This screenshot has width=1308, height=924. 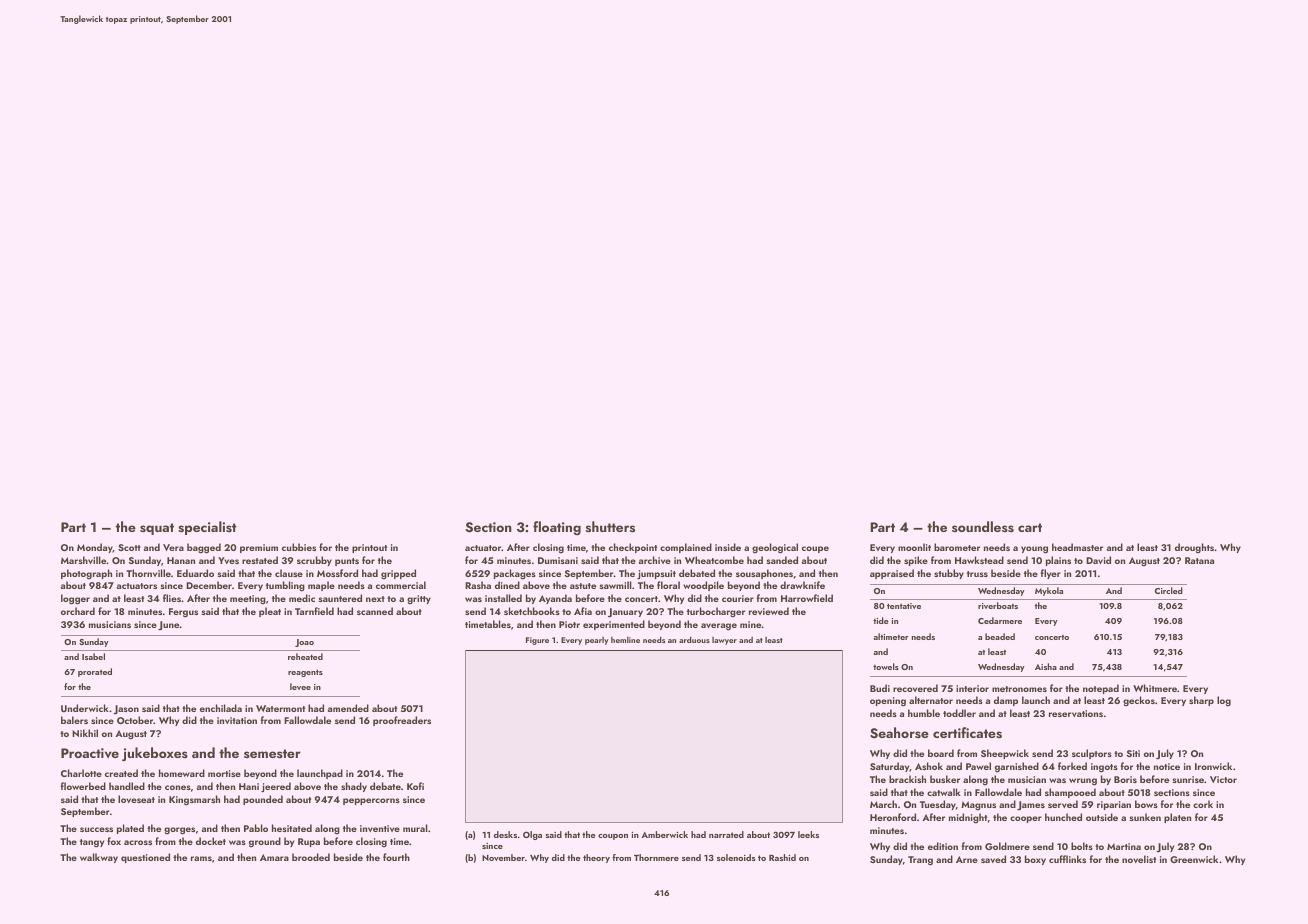 What do you see at coordinates (207, 528) in the screenshot?
I see `specialist` at bounding box center [207, 528].
